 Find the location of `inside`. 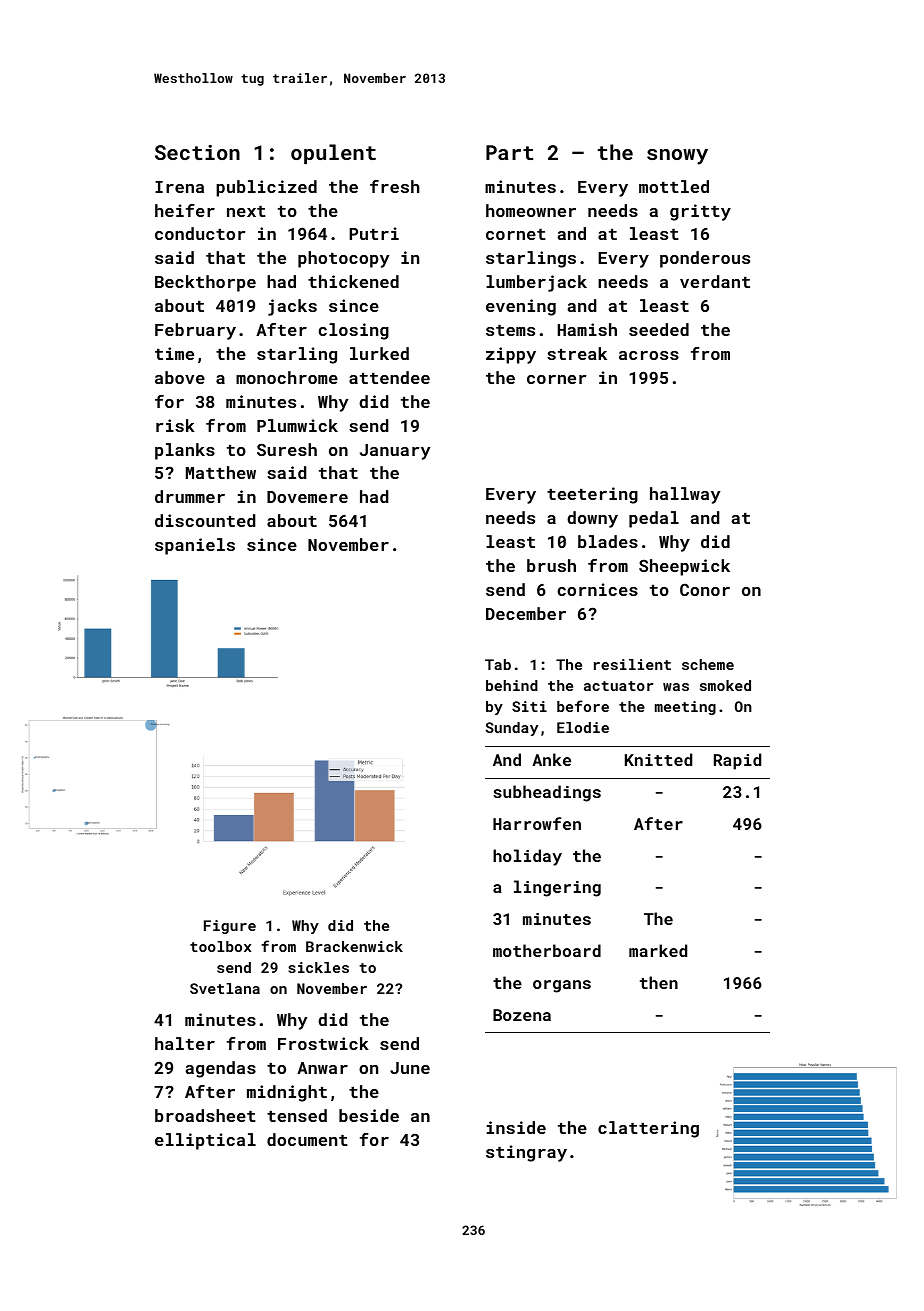

inside is located at coordinates (516, 1127).
